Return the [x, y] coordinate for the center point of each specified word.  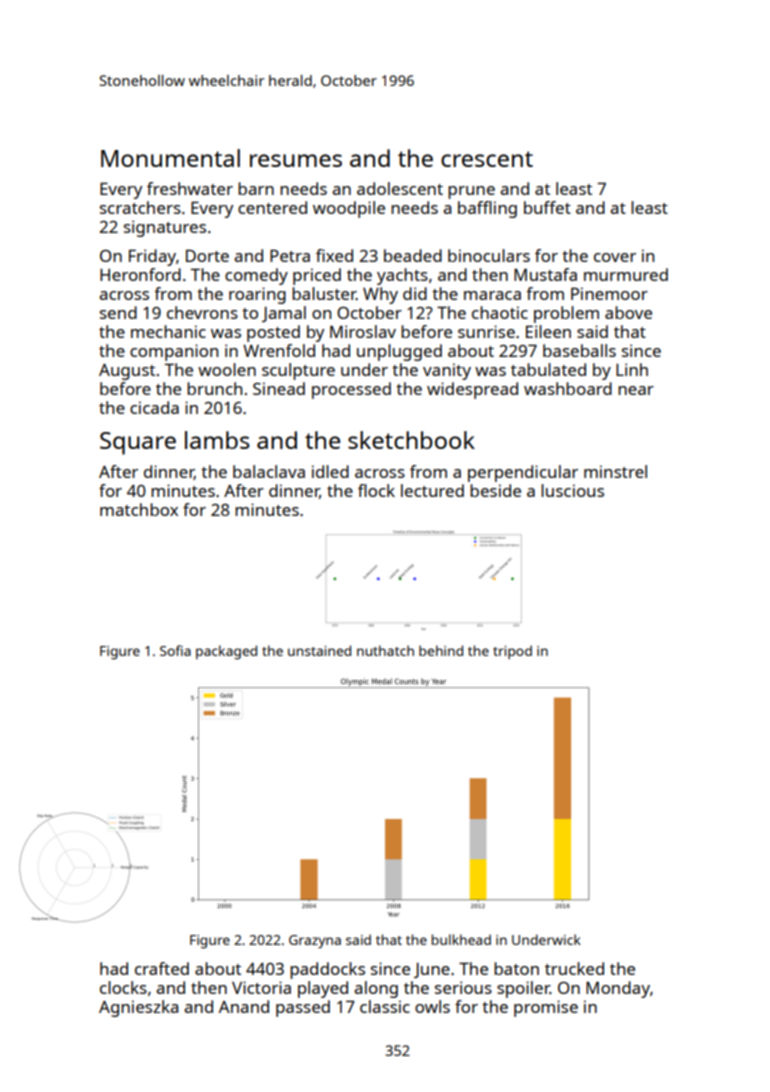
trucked [574, 968]
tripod [512, 652]
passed [303, 1008]
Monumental [170, 158]
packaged [226, 652]
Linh [632, 369]
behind [441, 650]
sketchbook [411, 440]
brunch [214, 388]
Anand [244, 1006]
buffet [547, 207]
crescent [487, 159]
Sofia [175, 650]
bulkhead [461, 939]
